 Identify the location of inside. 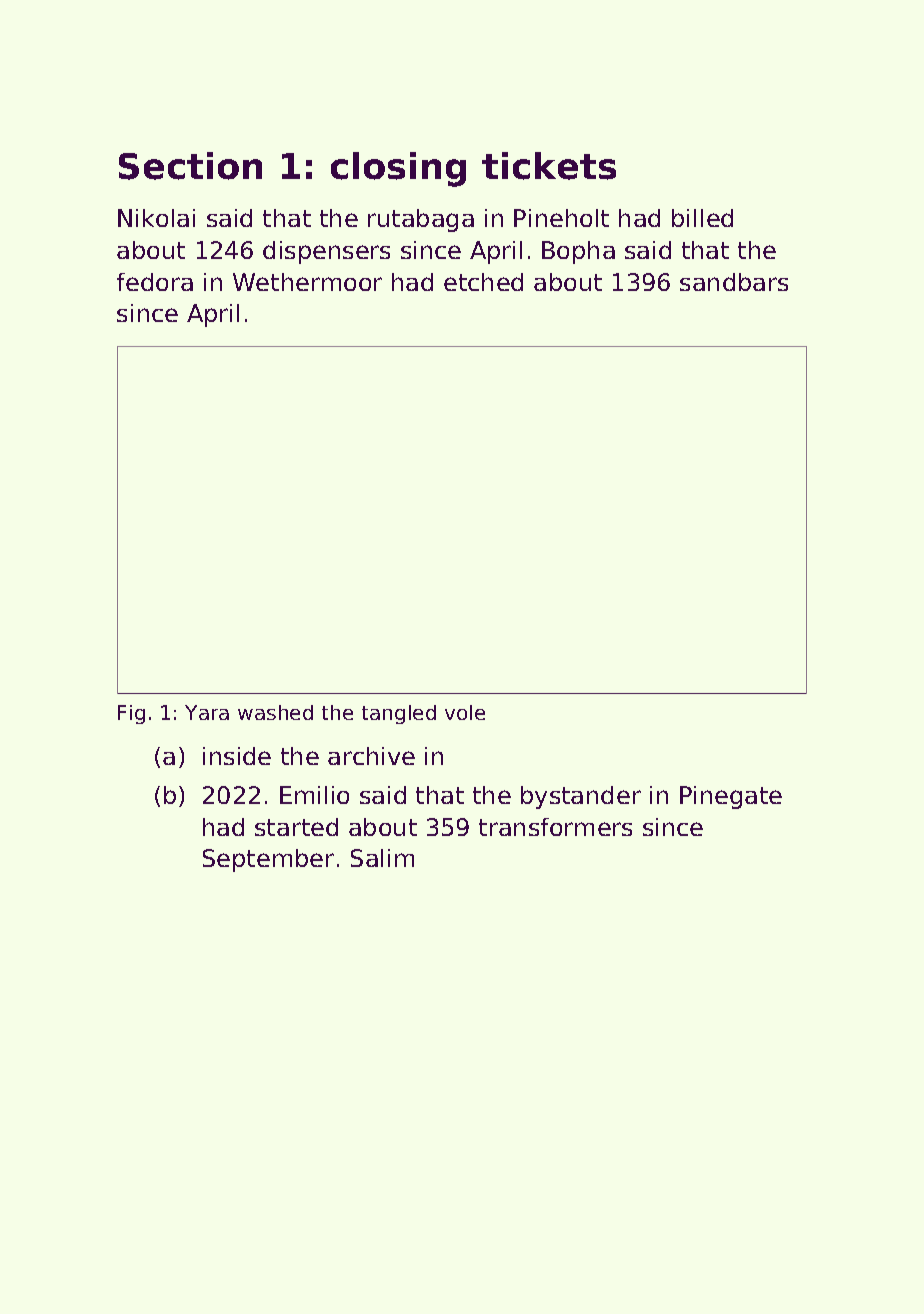
(237, 756).
